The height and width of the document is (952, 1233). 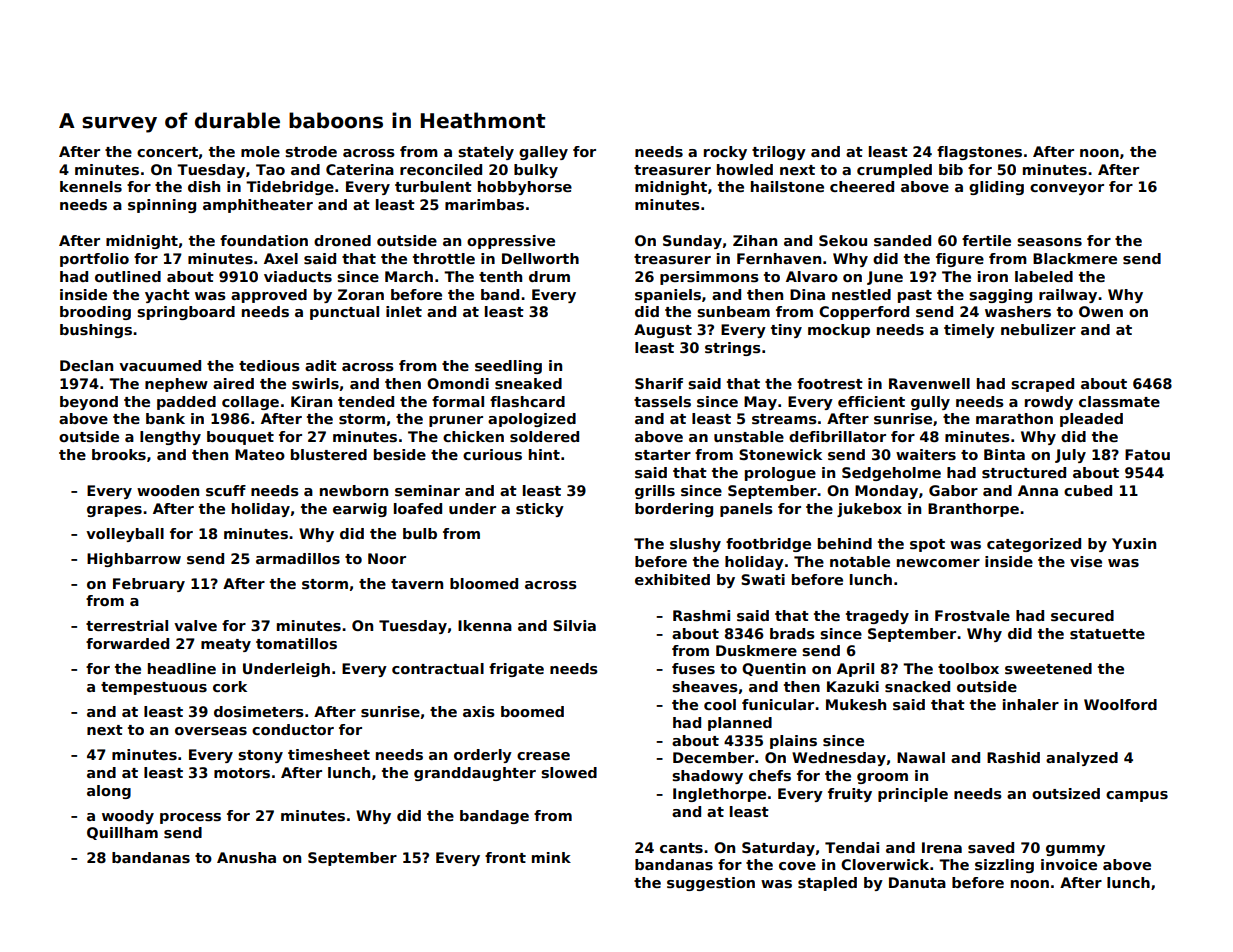 I want to click on flagstones, so click(x=979, y=153).
